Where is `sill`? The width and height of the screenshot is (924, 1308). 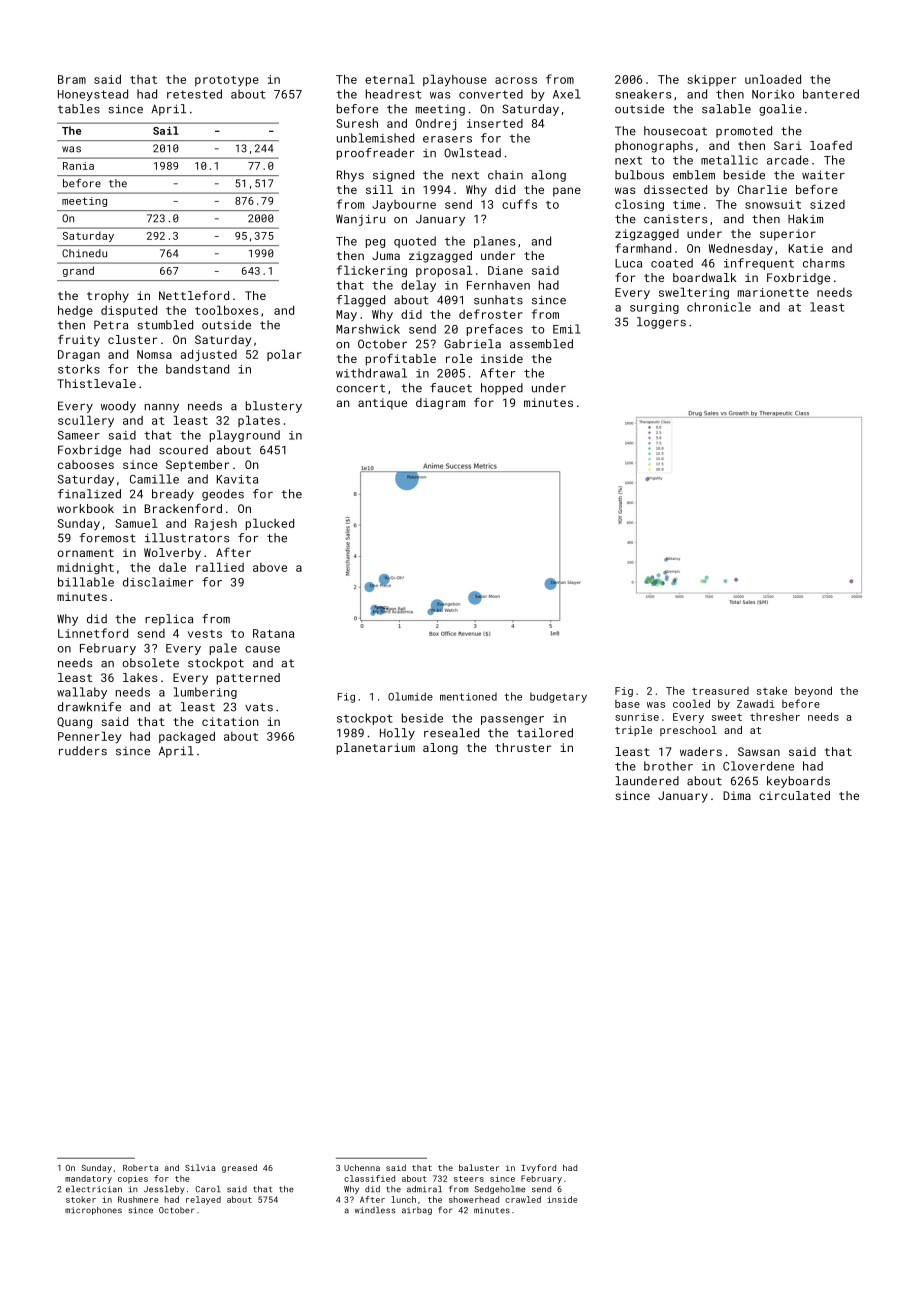 sill is located at coordinates (379, 189).
